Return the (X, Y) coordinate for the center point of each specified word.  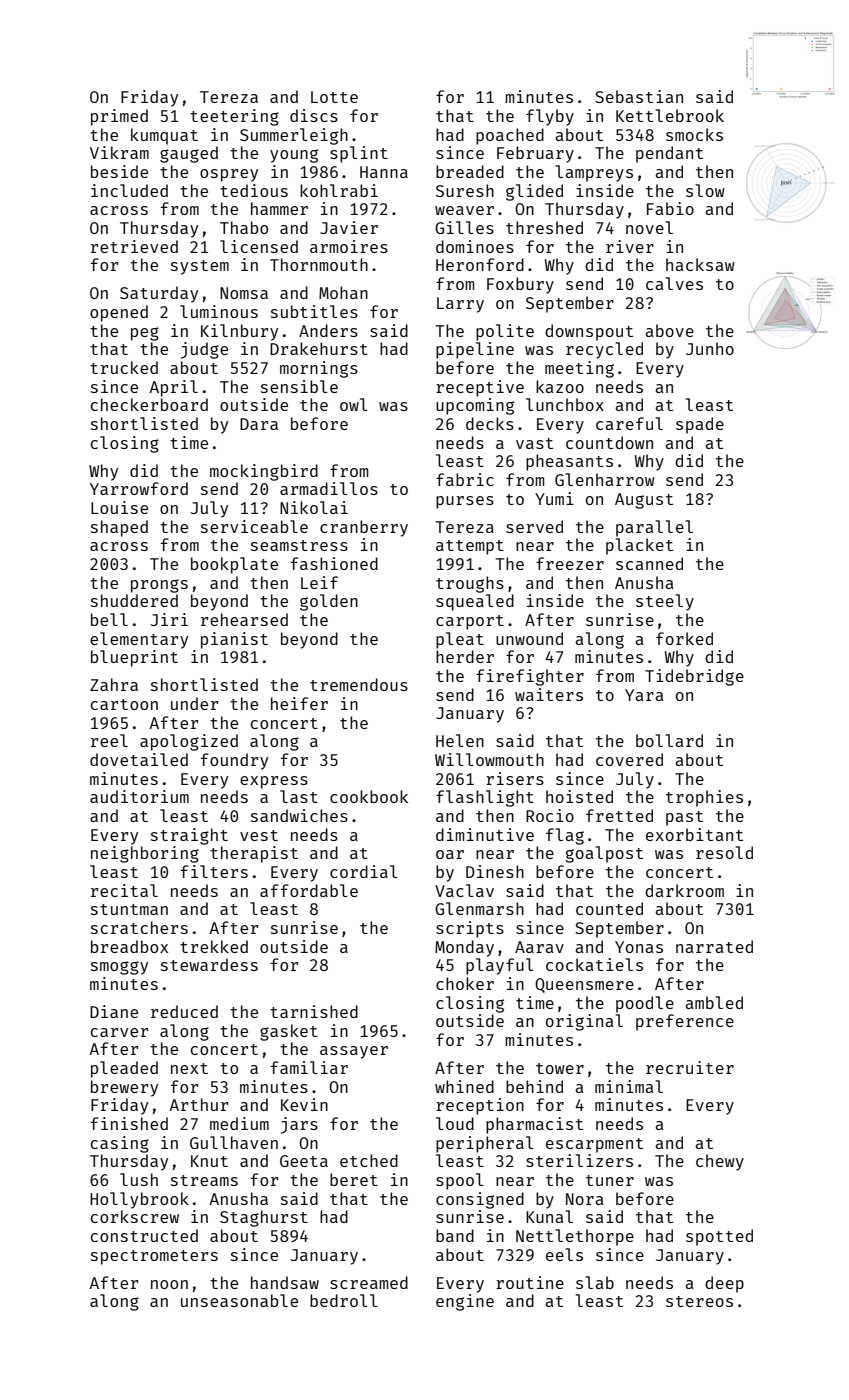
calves (674, 283)
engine (465, 1302)
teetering (234, 117)
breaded (470, 171)
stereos (699, 1301)
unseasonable (239, 1300)
